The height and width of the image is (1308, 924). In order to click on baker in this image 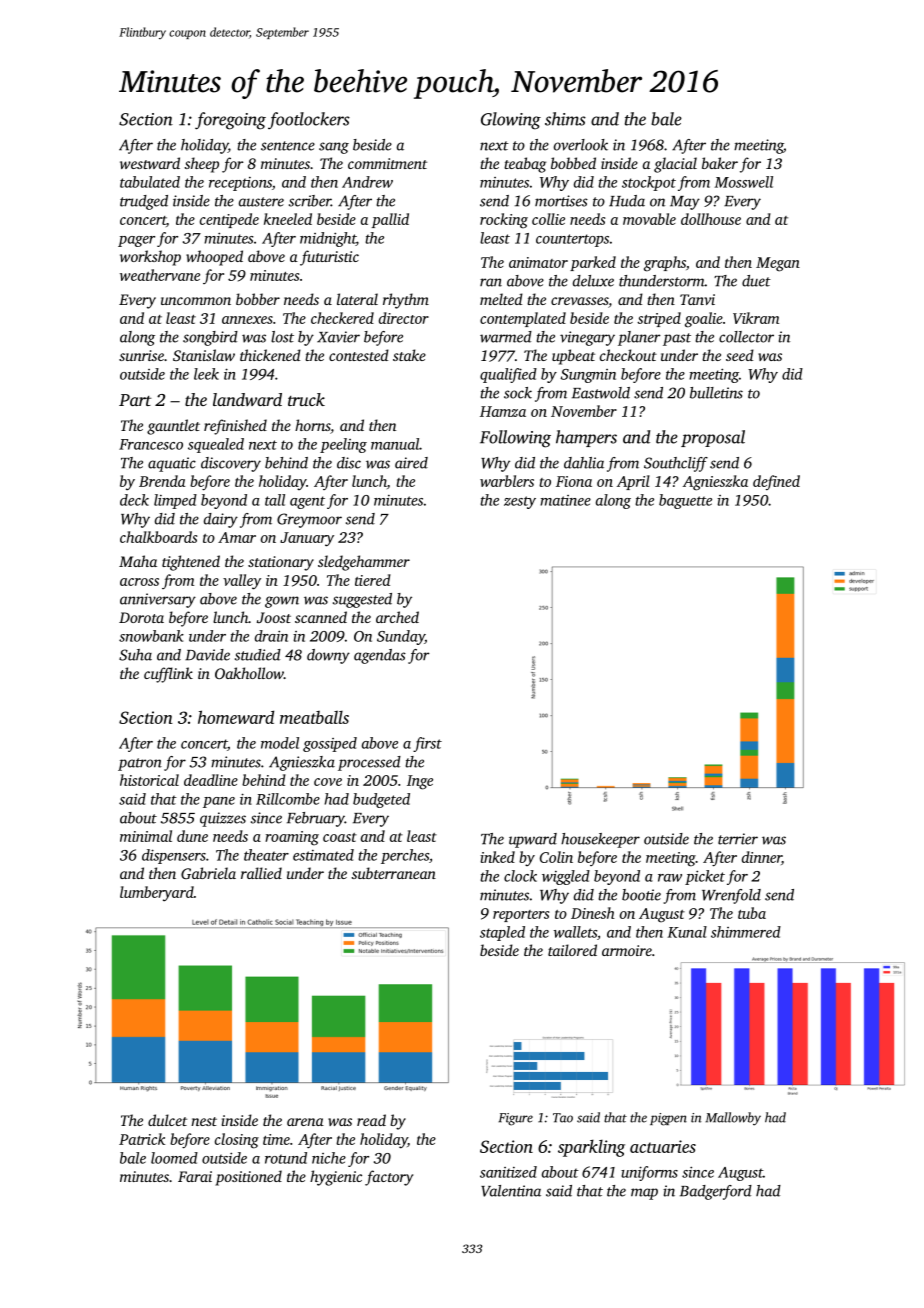, I will do `click(720, 163)`.
